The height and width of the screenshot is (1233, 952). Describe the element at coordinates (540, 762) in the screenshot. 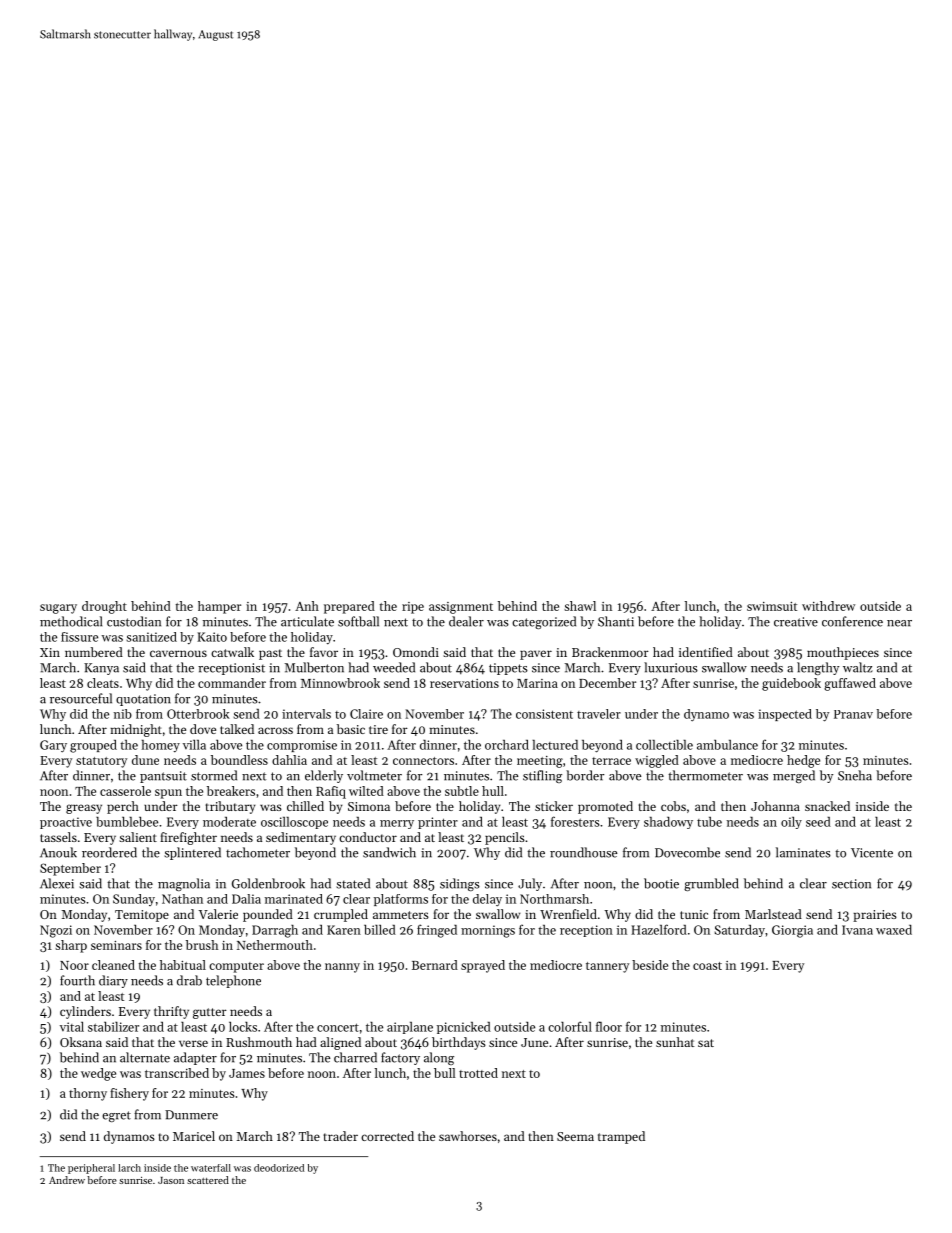

I see `meeting` at that location.
